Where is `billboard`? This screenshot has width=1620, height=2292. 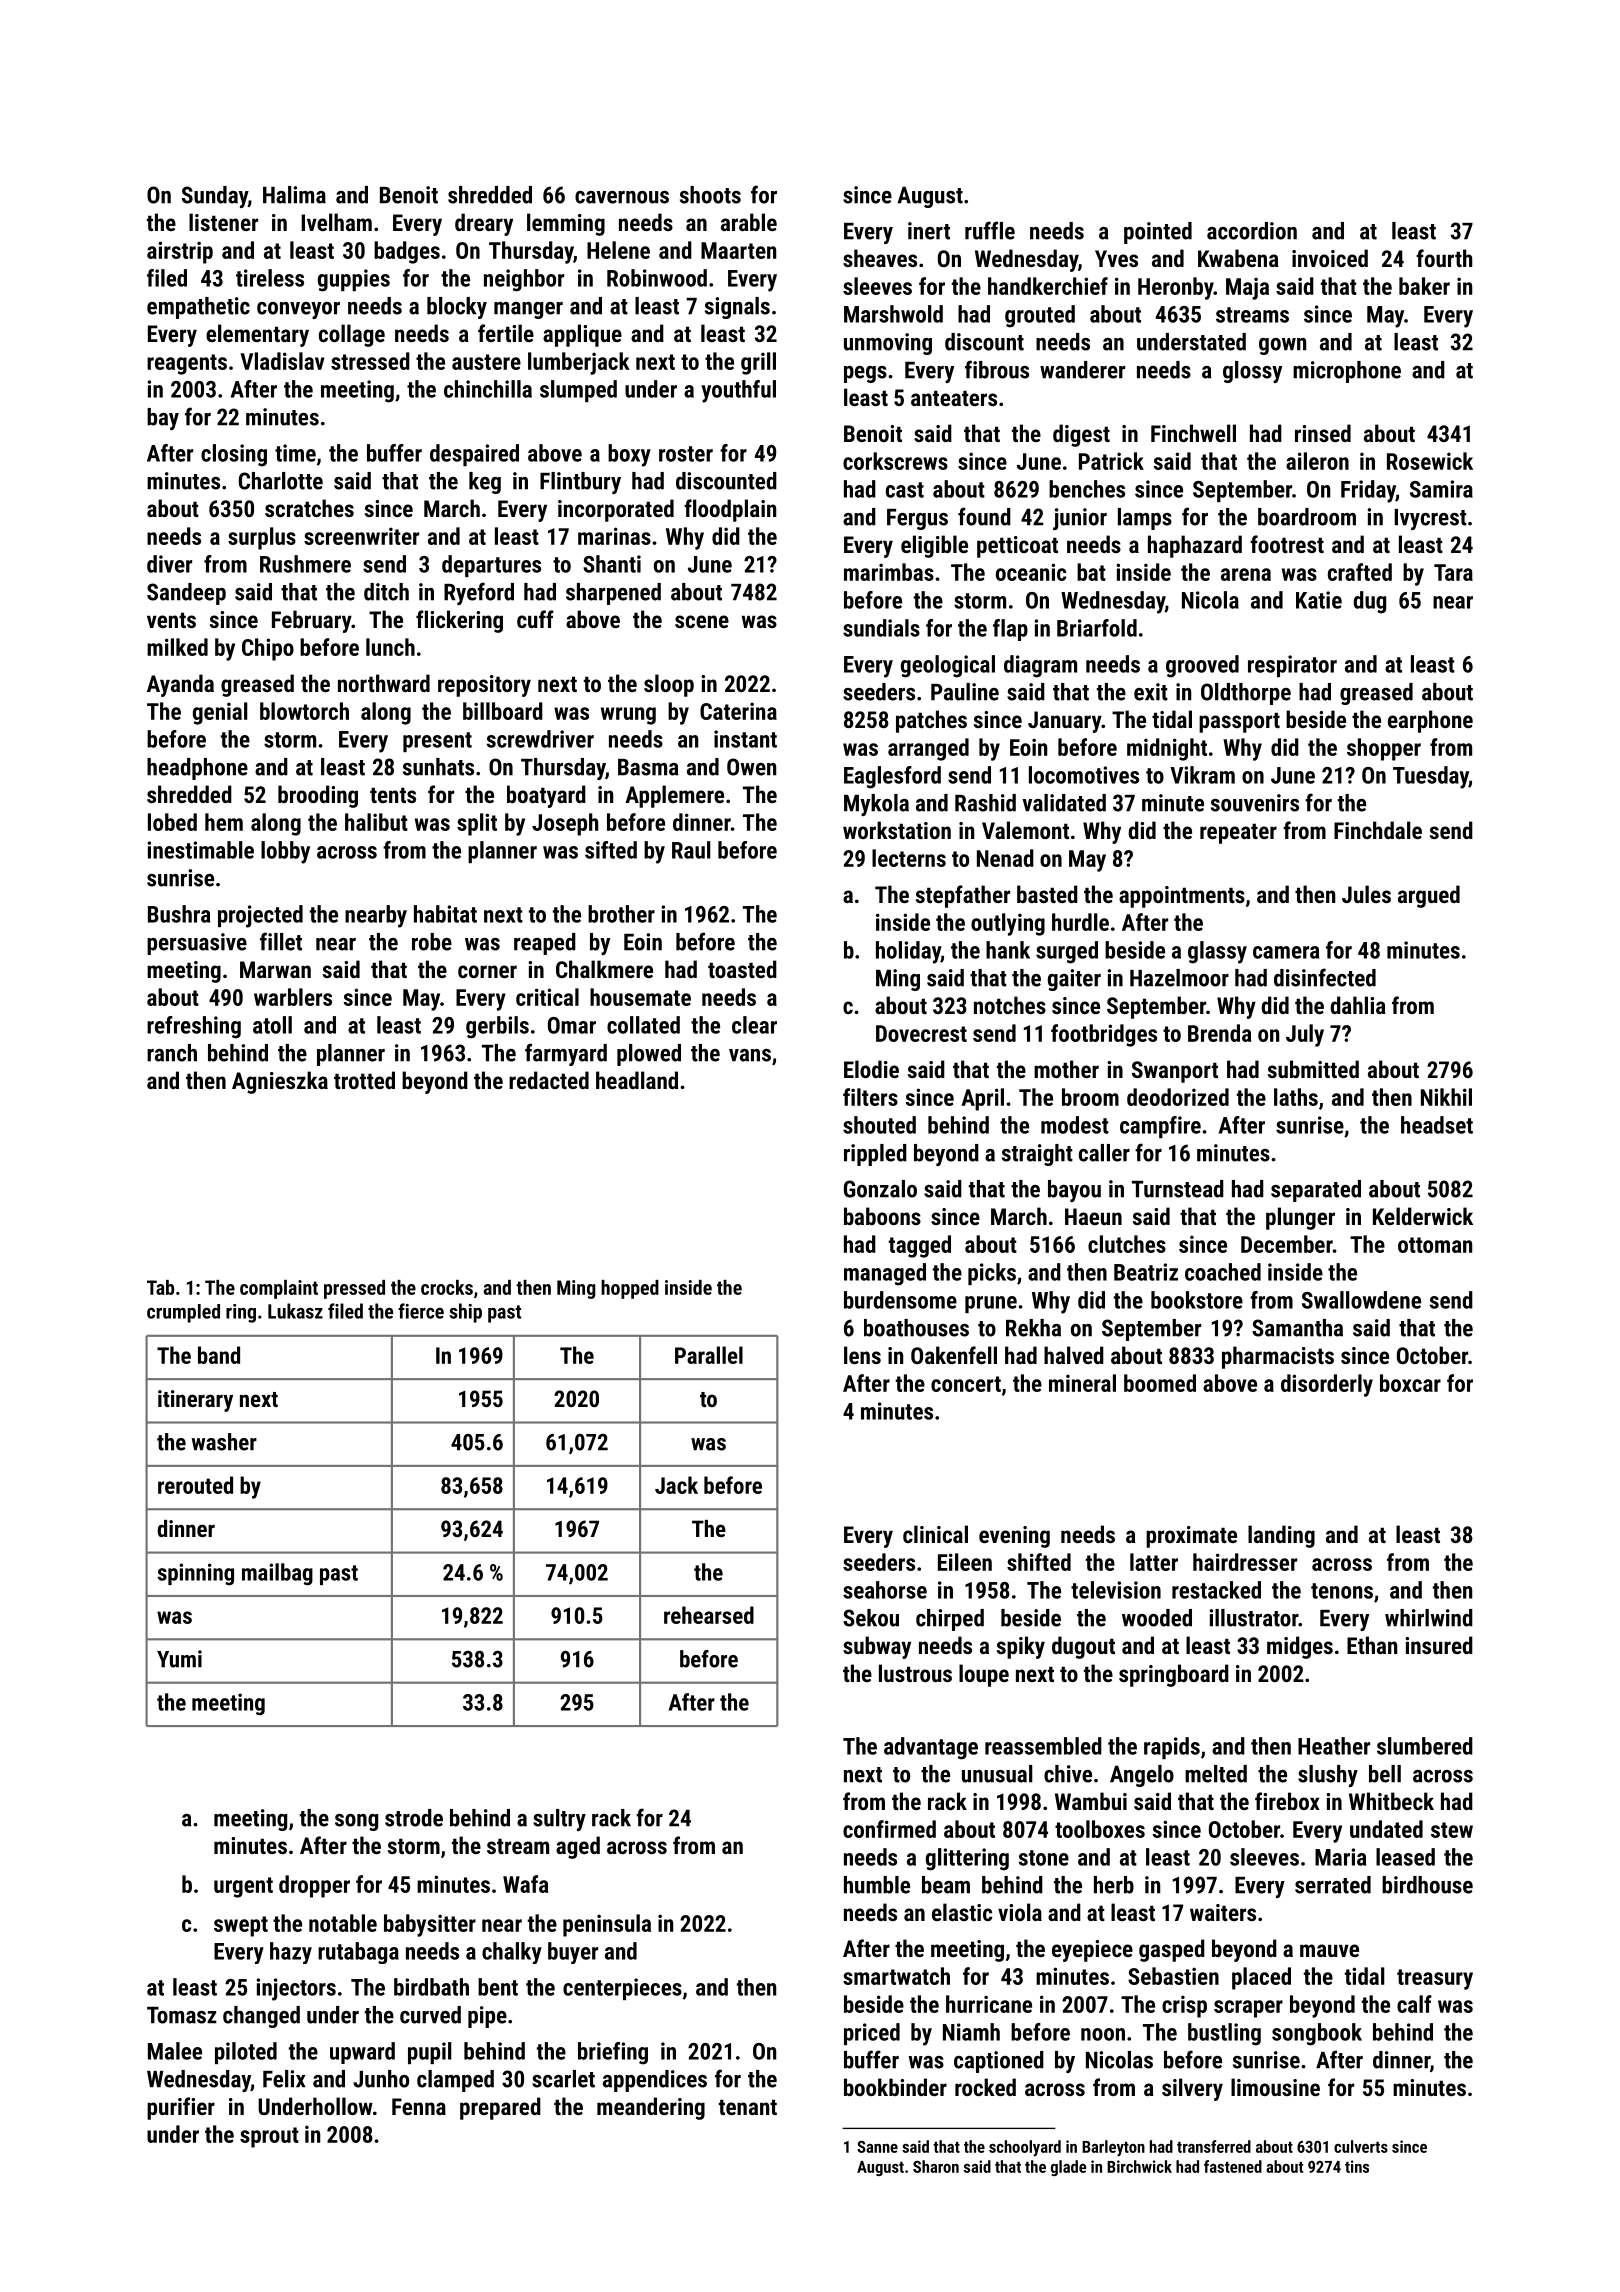
billboard is located at coordinates (503, 711).
